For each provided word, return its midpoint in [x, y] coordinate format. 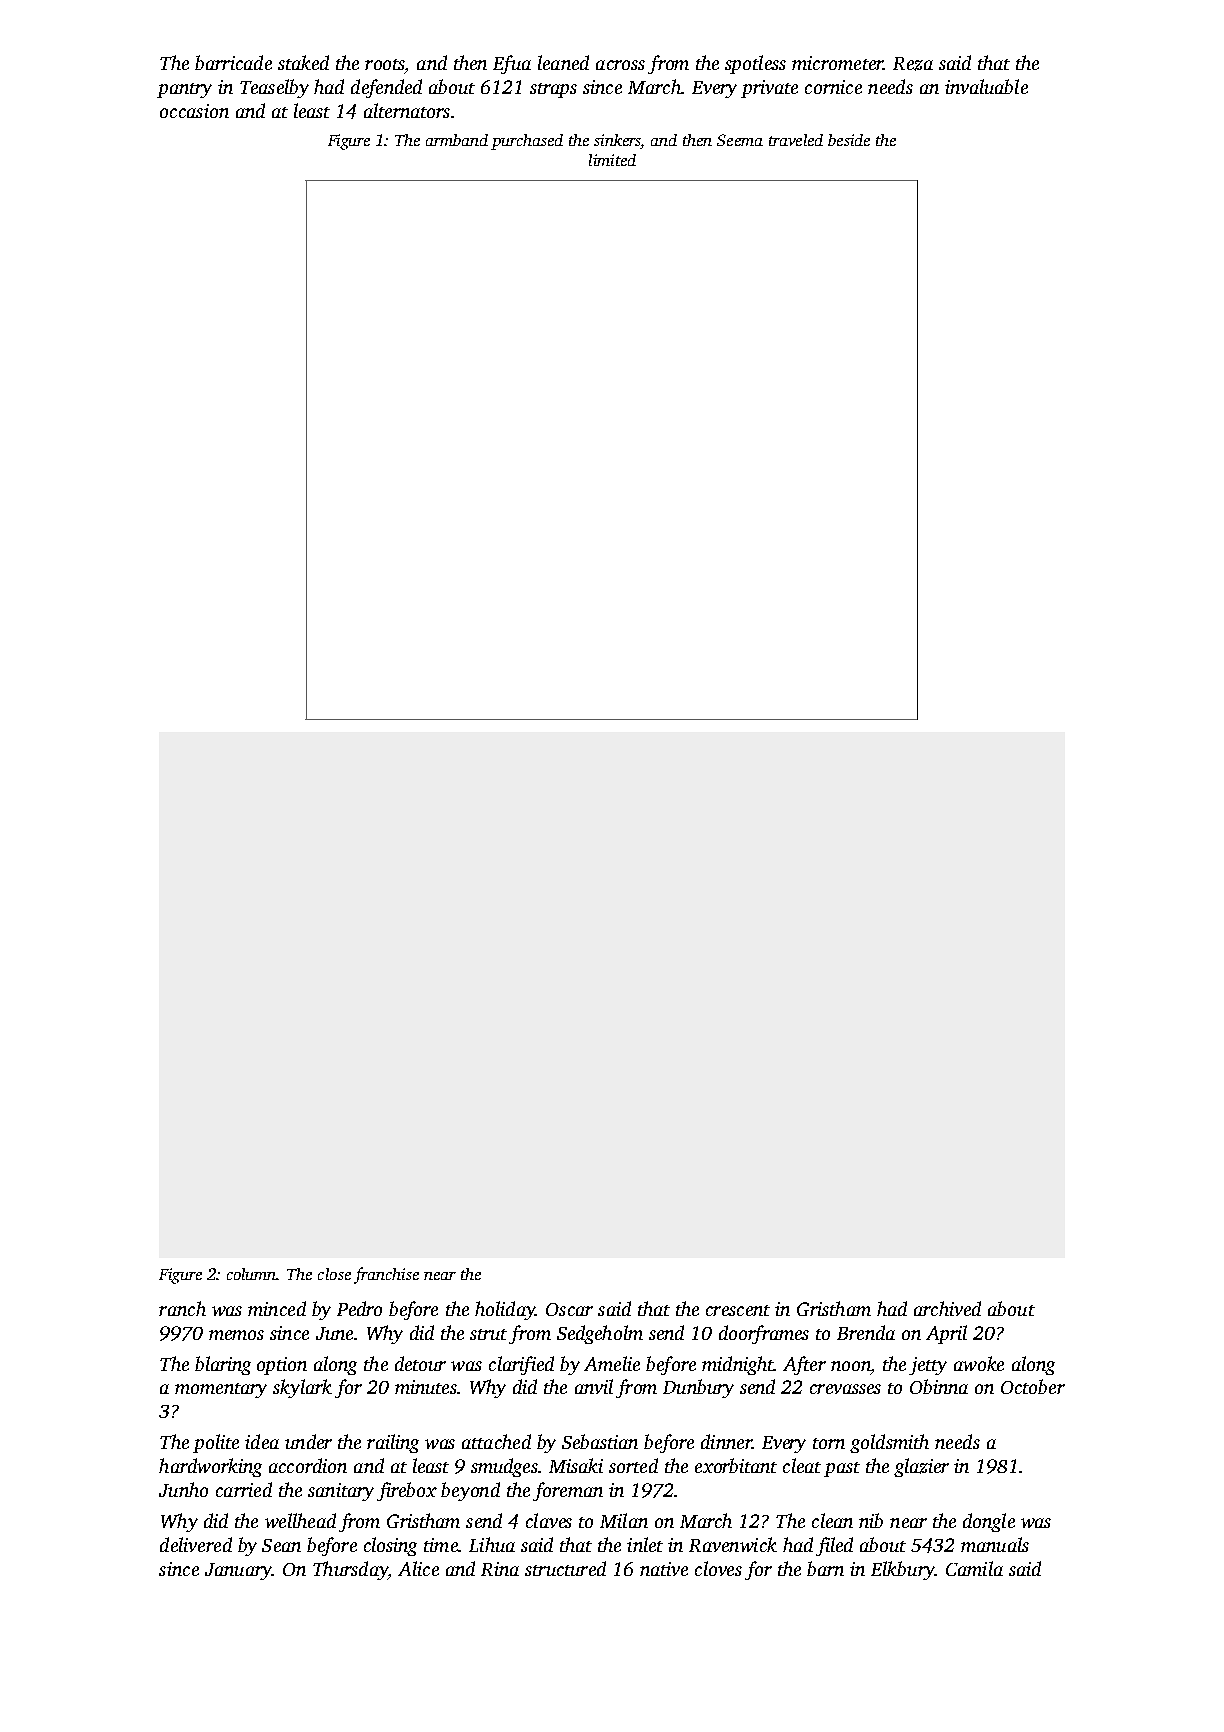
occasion [194, 111]
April [946, 1334]
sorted [633, 1465]
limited [612, 160]
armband [457, 140]
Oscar [569, 1309]
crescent [738, 1310]
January [238, 1571]
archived [947, 1308]
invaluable [986, 86]
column [252, 1274]
